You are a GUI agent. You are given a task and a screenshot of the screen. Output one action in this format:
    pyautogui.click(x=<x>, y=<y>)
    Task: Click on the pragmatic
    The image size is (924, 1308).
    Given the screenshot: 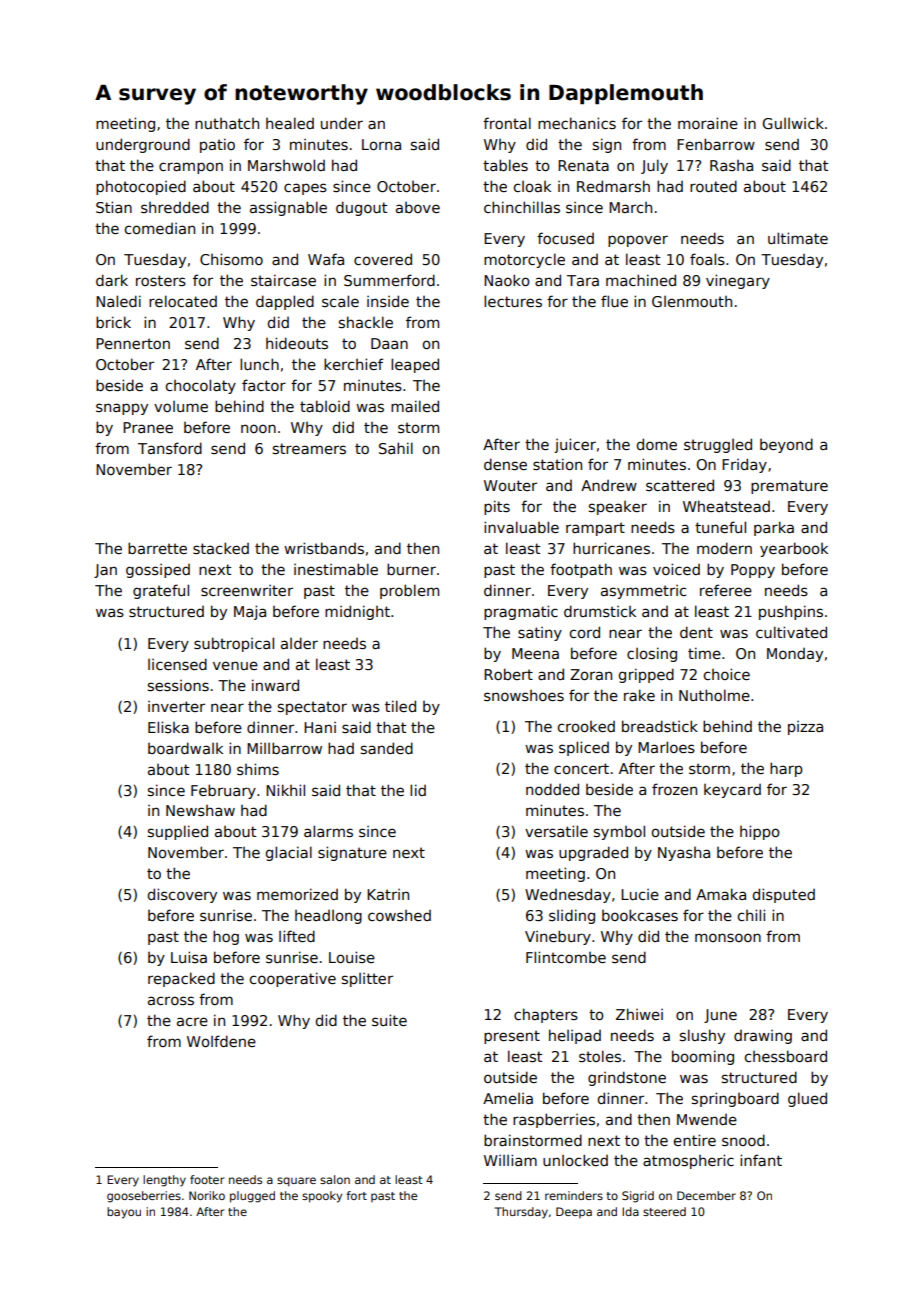 What is the action you would take?
    pyautogui.click(x=521, y=612)
